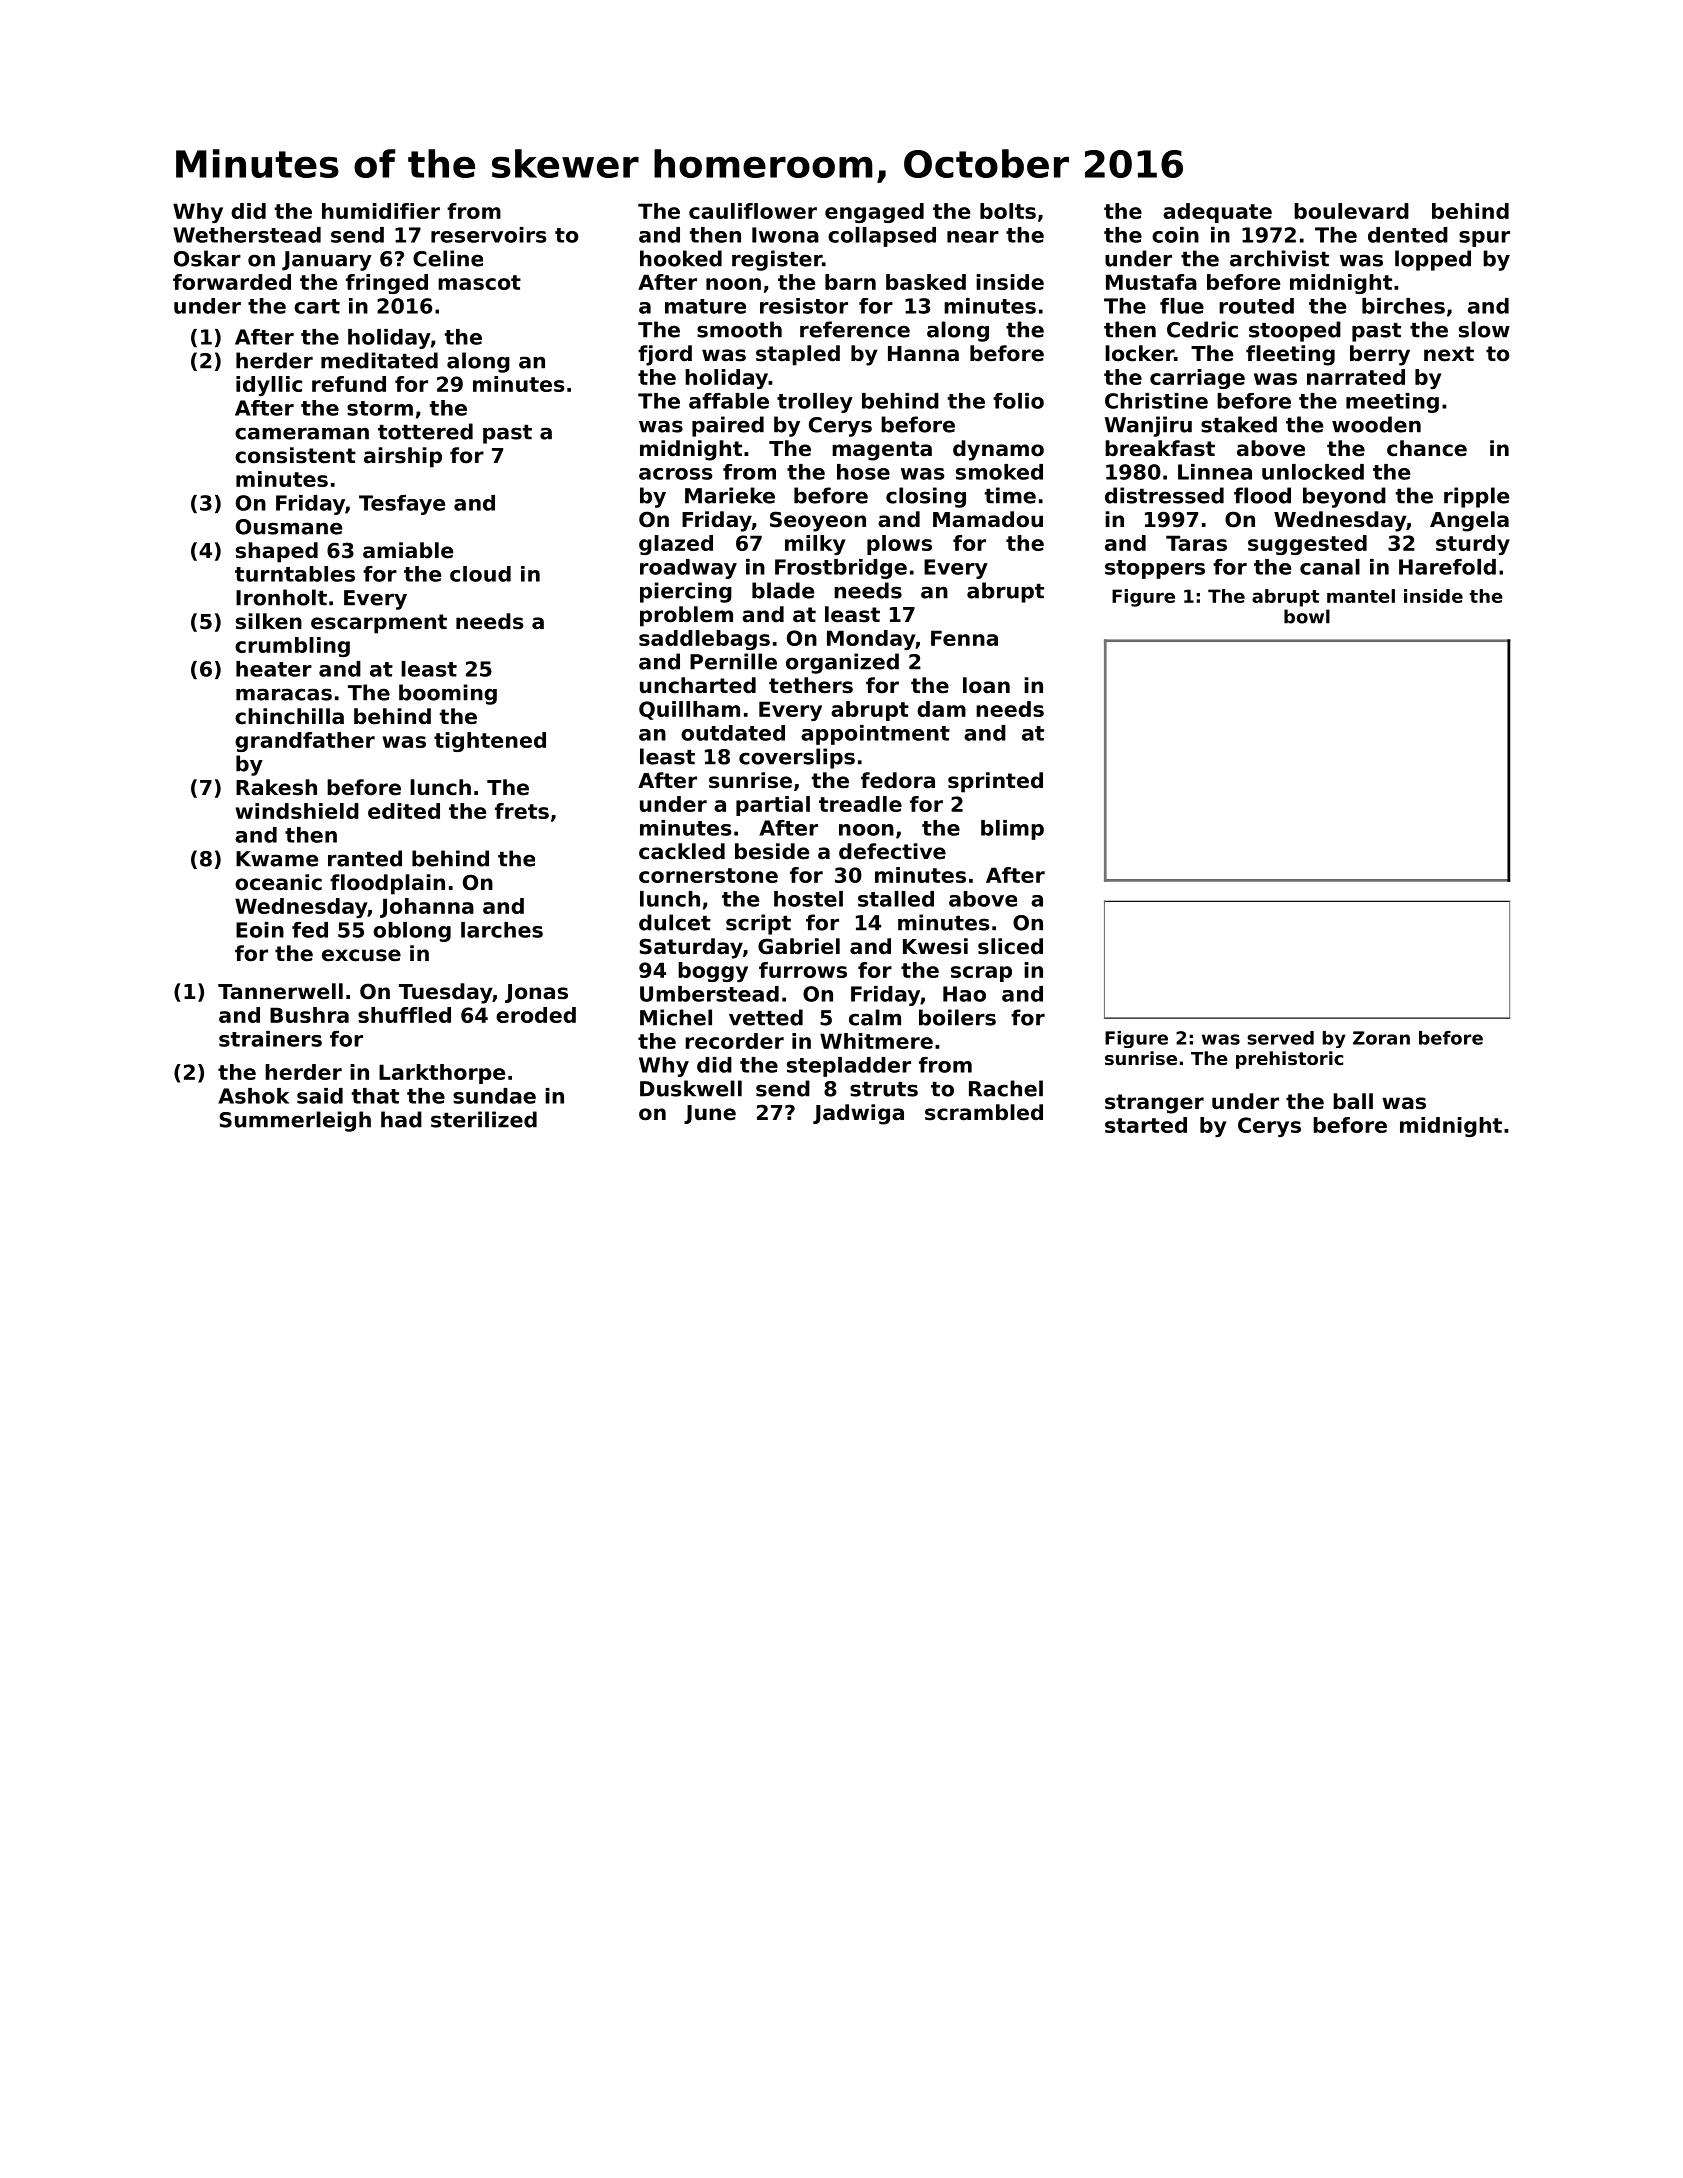 Image resolution: width=1683 pixels, height=2178 pixels. I want to click on storm, so click(380, 408).
